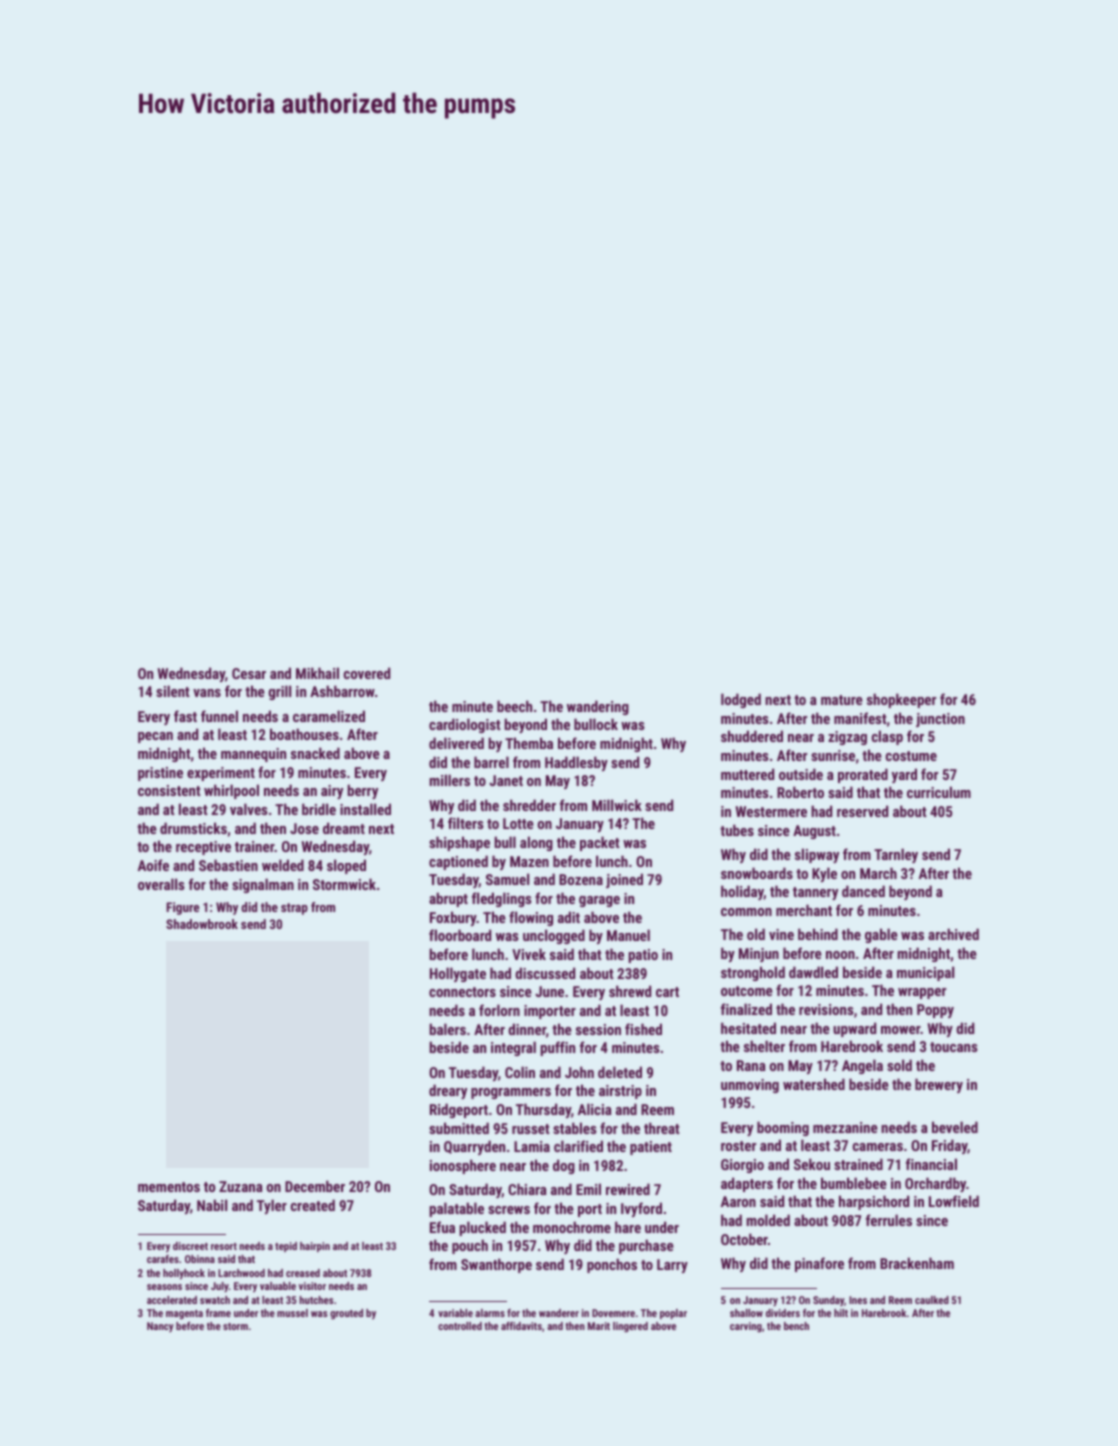  Describe the element at coordinates (312, 1286) in the page. I see `visitor` at that location.
